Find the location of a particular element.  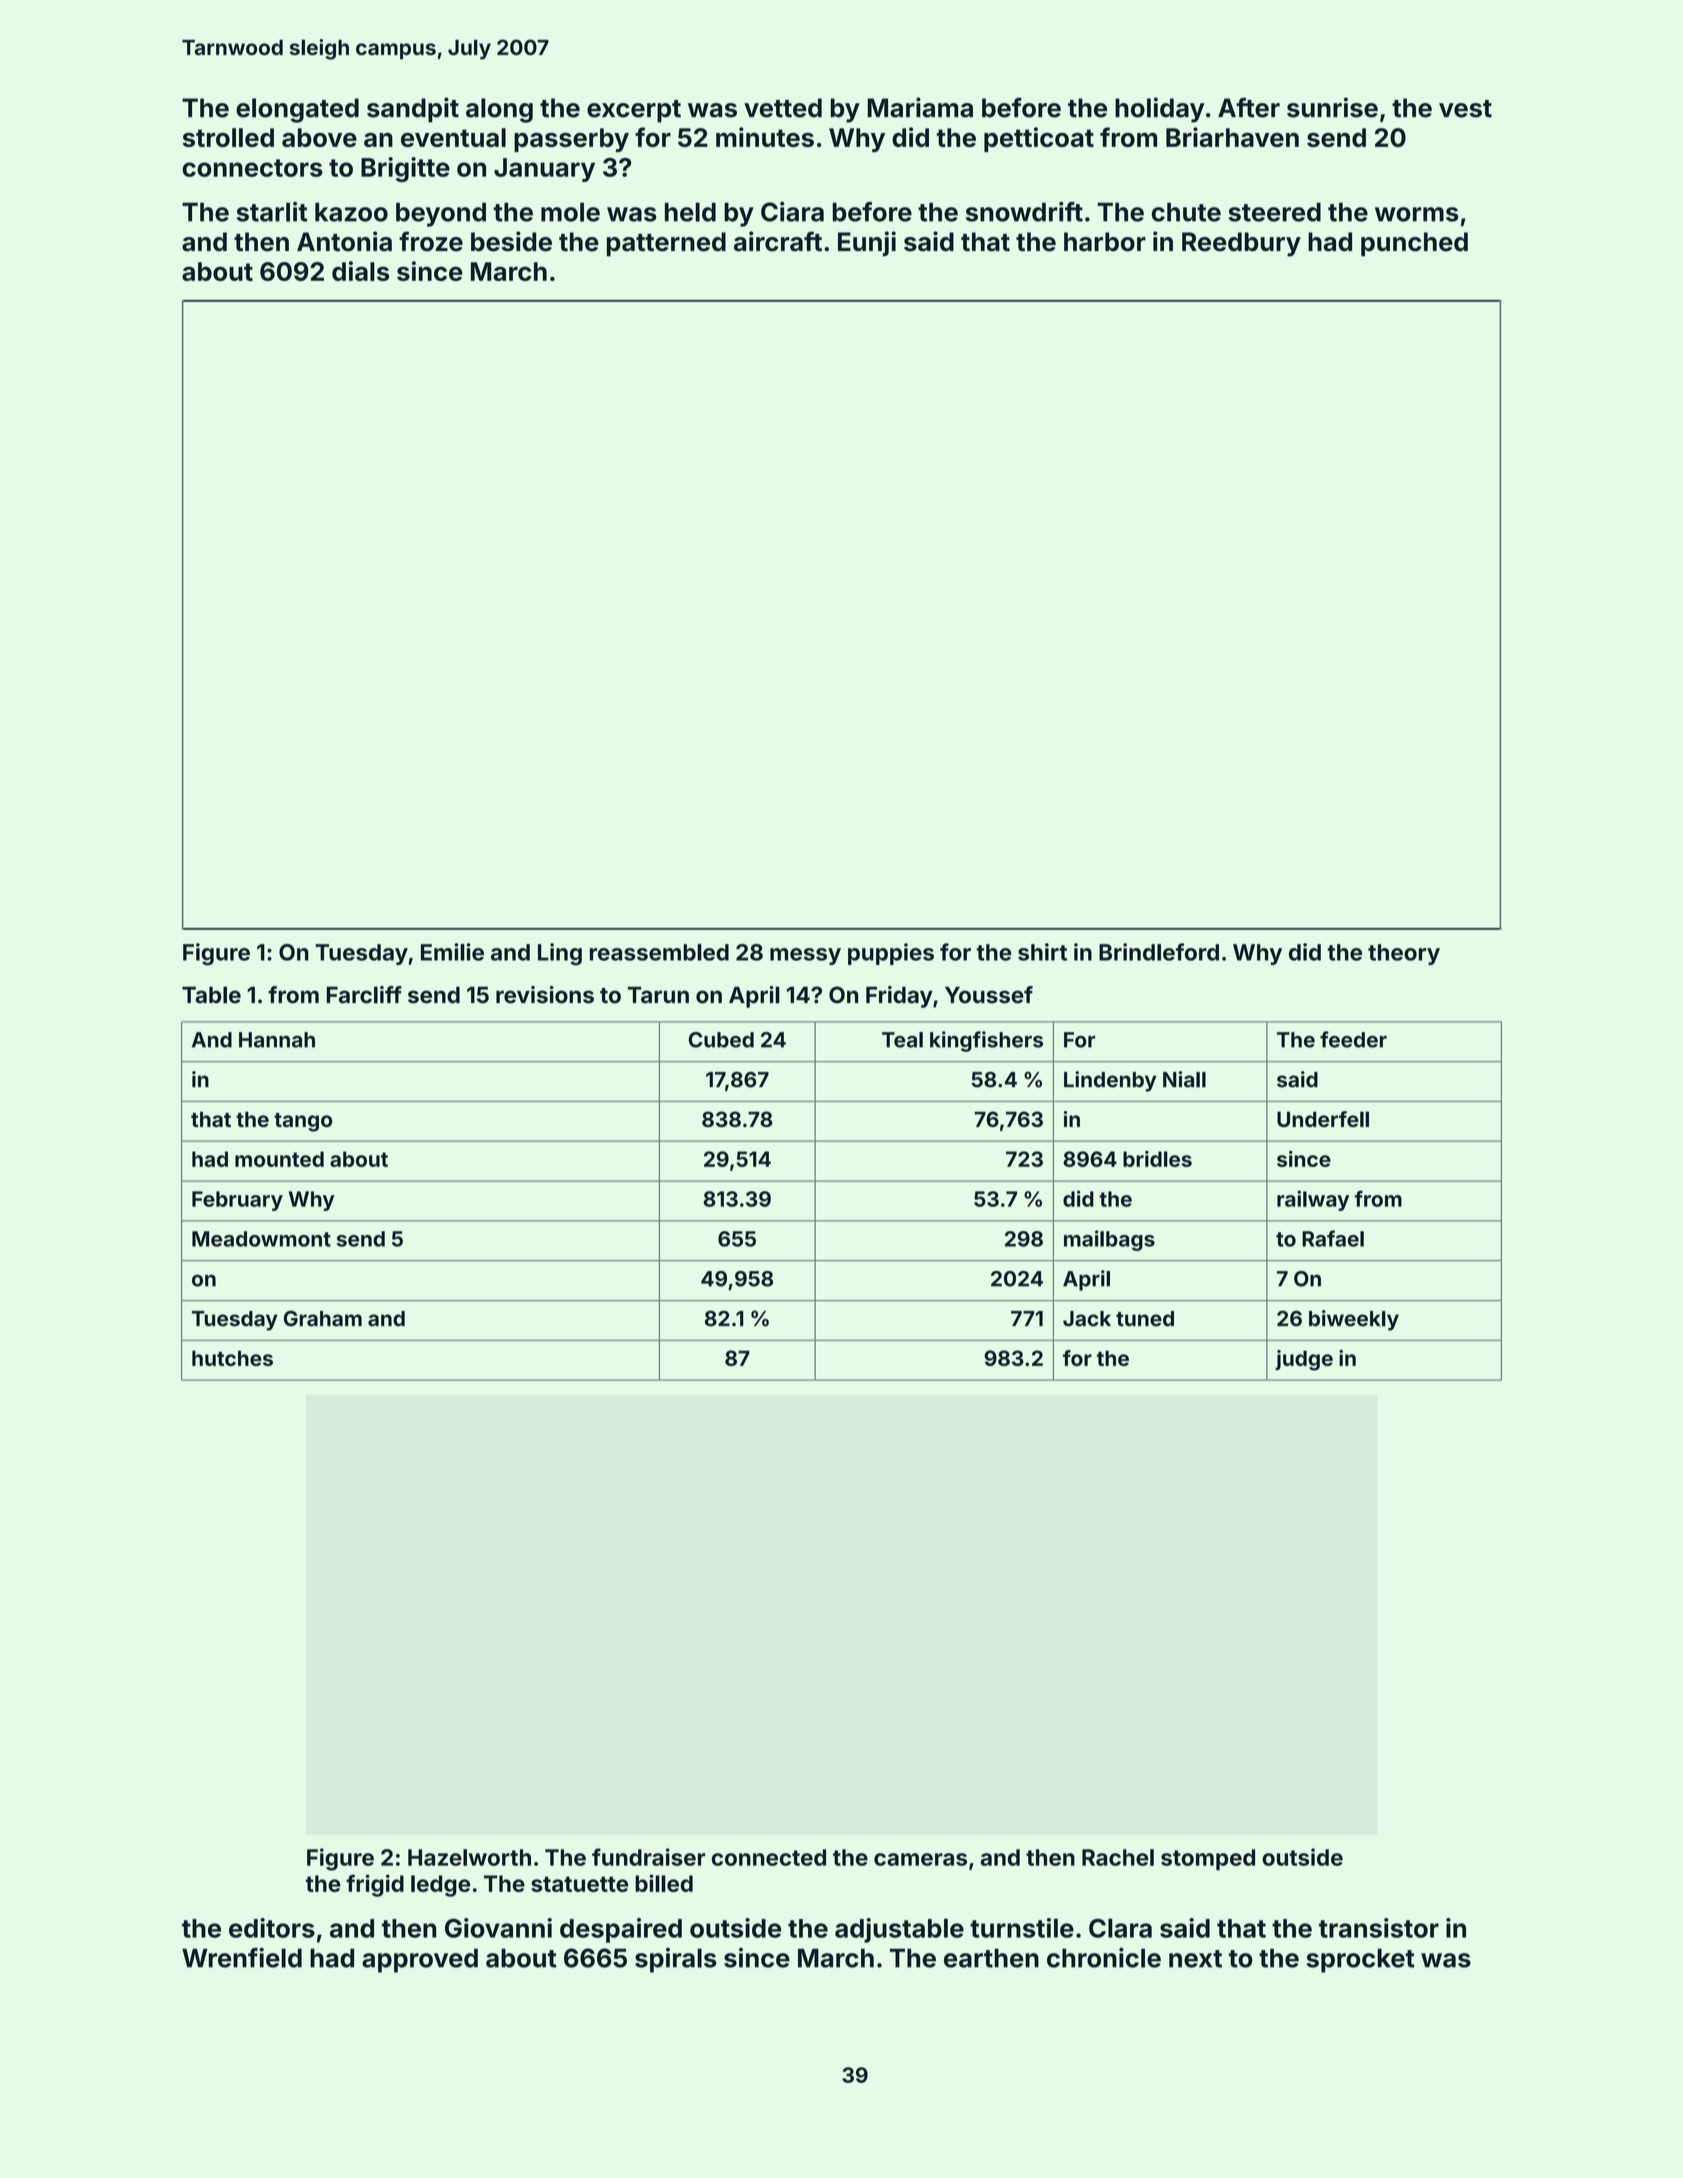

Rachel is located at coordinates (1118, 1857).
